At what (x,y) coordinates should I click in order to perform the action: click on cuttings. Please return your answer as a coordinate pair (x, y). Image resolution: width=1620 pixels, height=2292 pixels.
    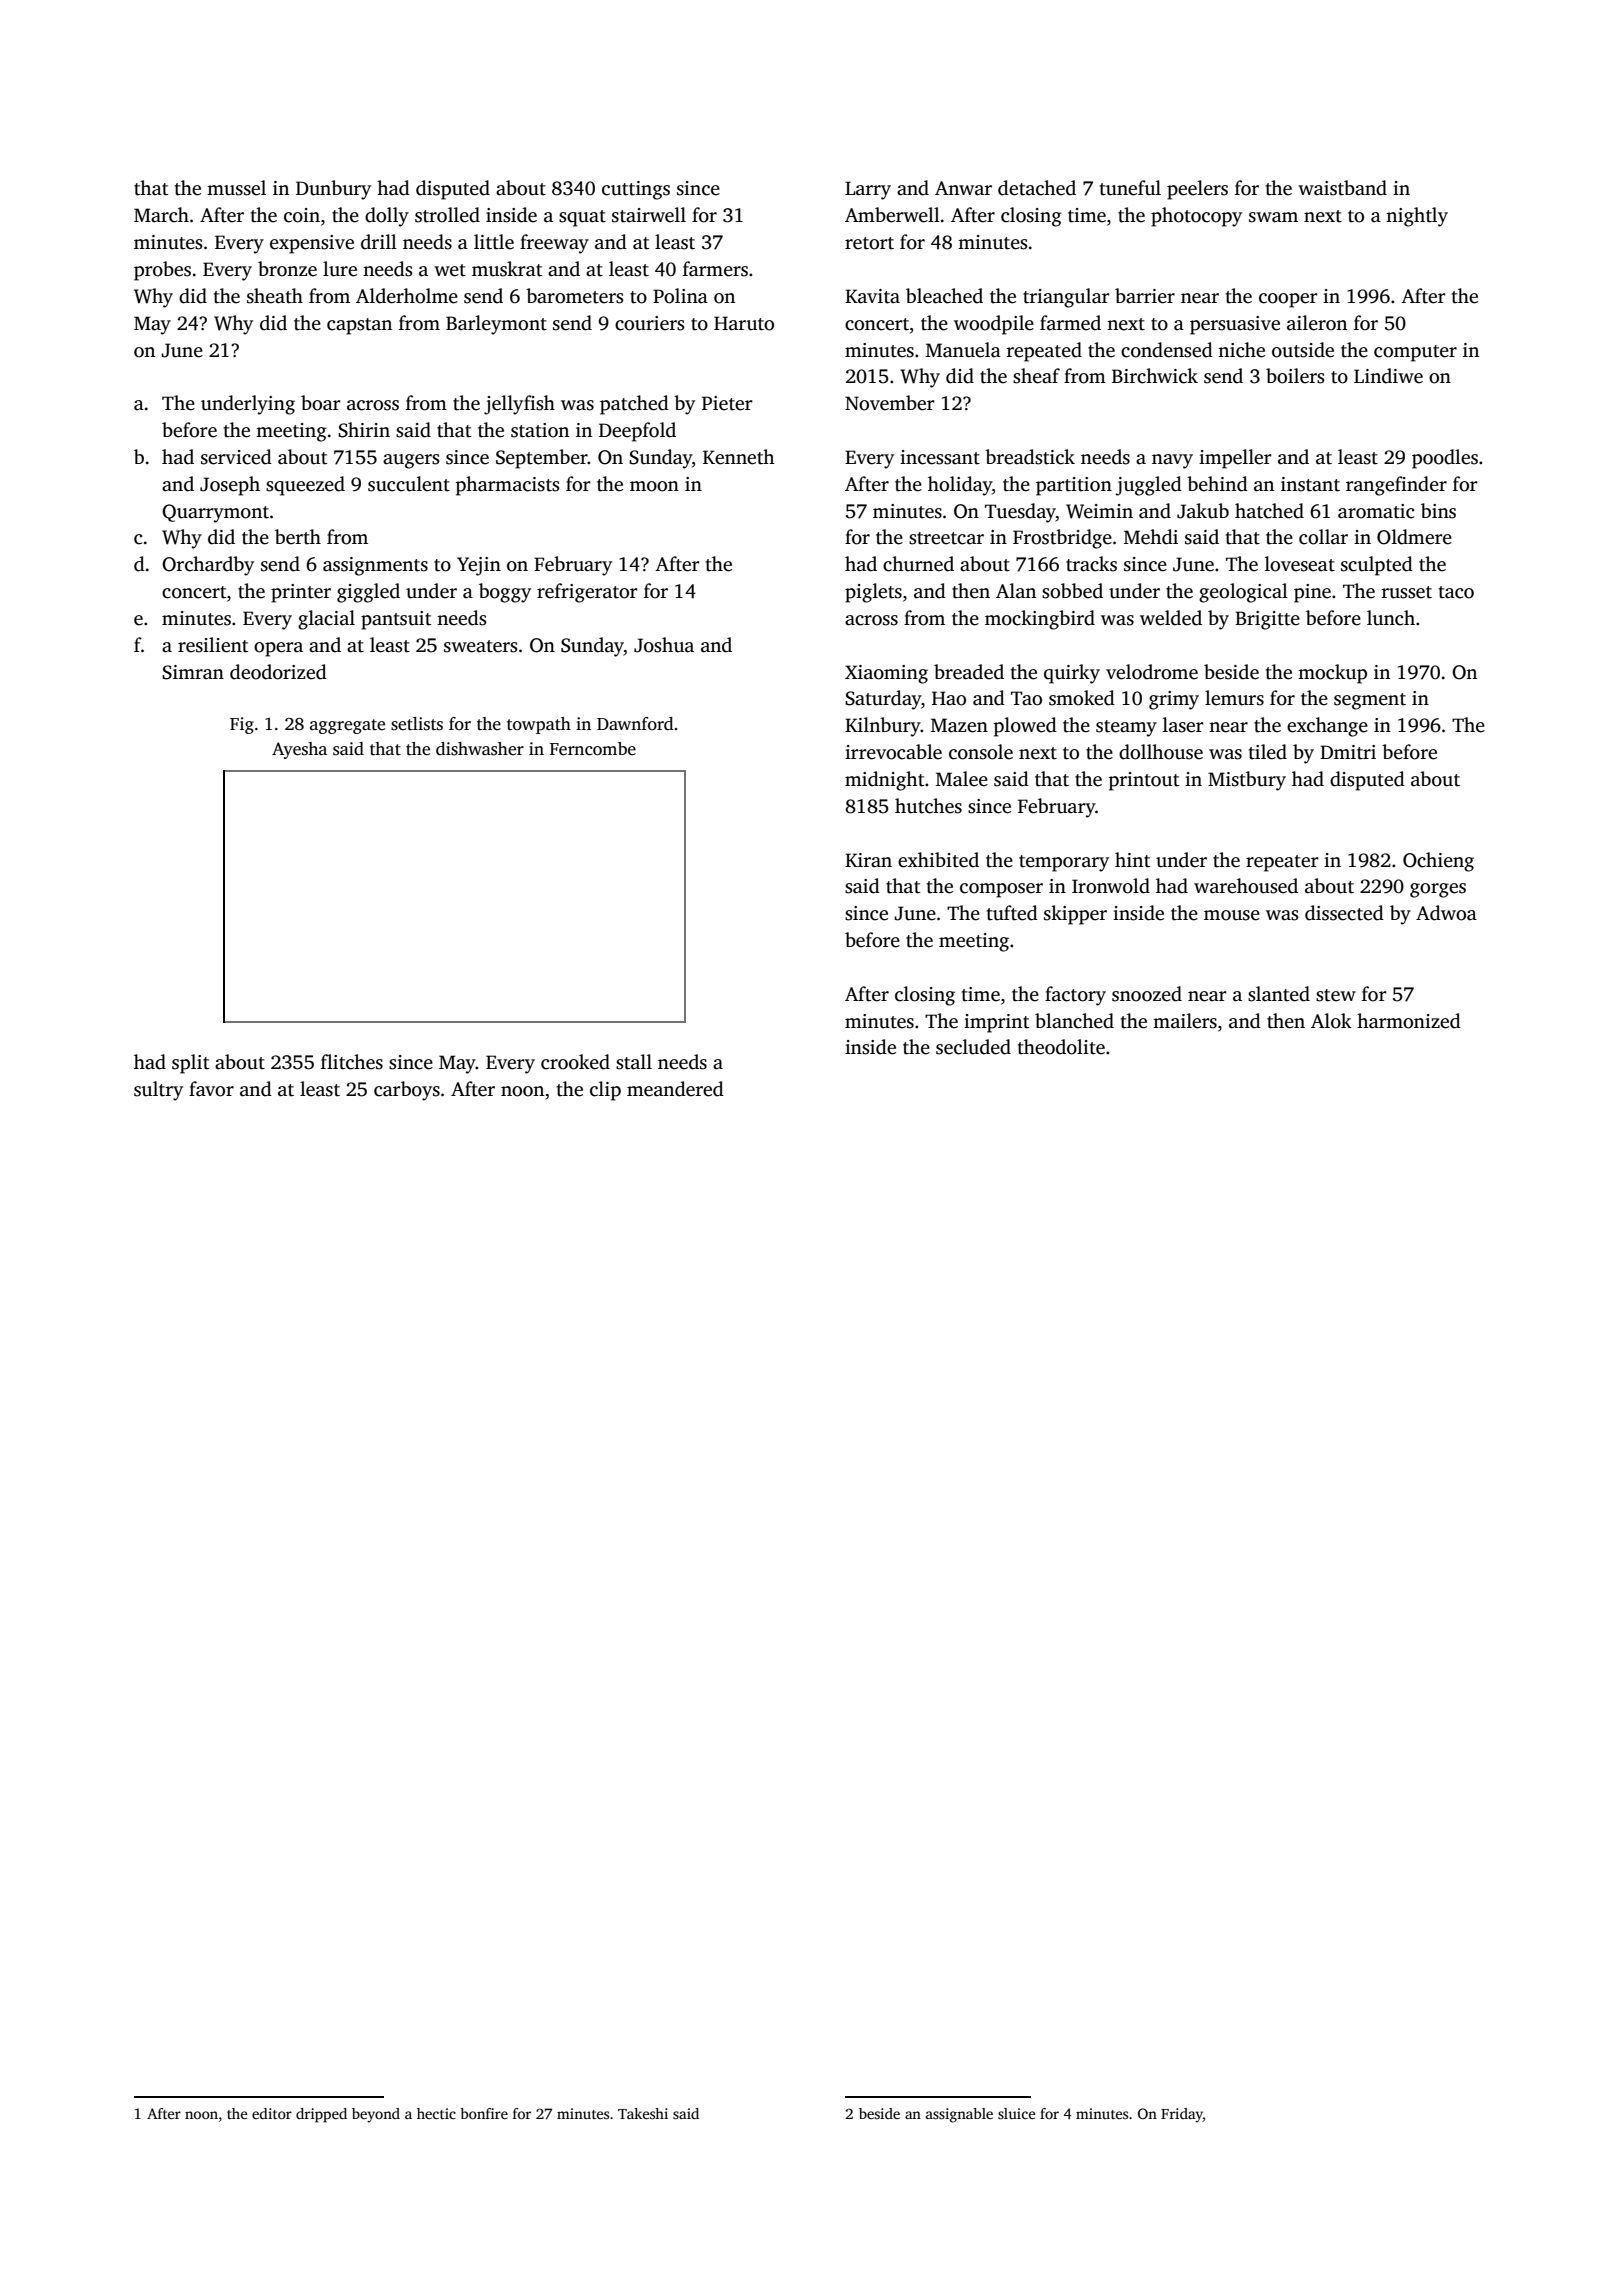
    Looking at the image, I should click on (636, 190).
